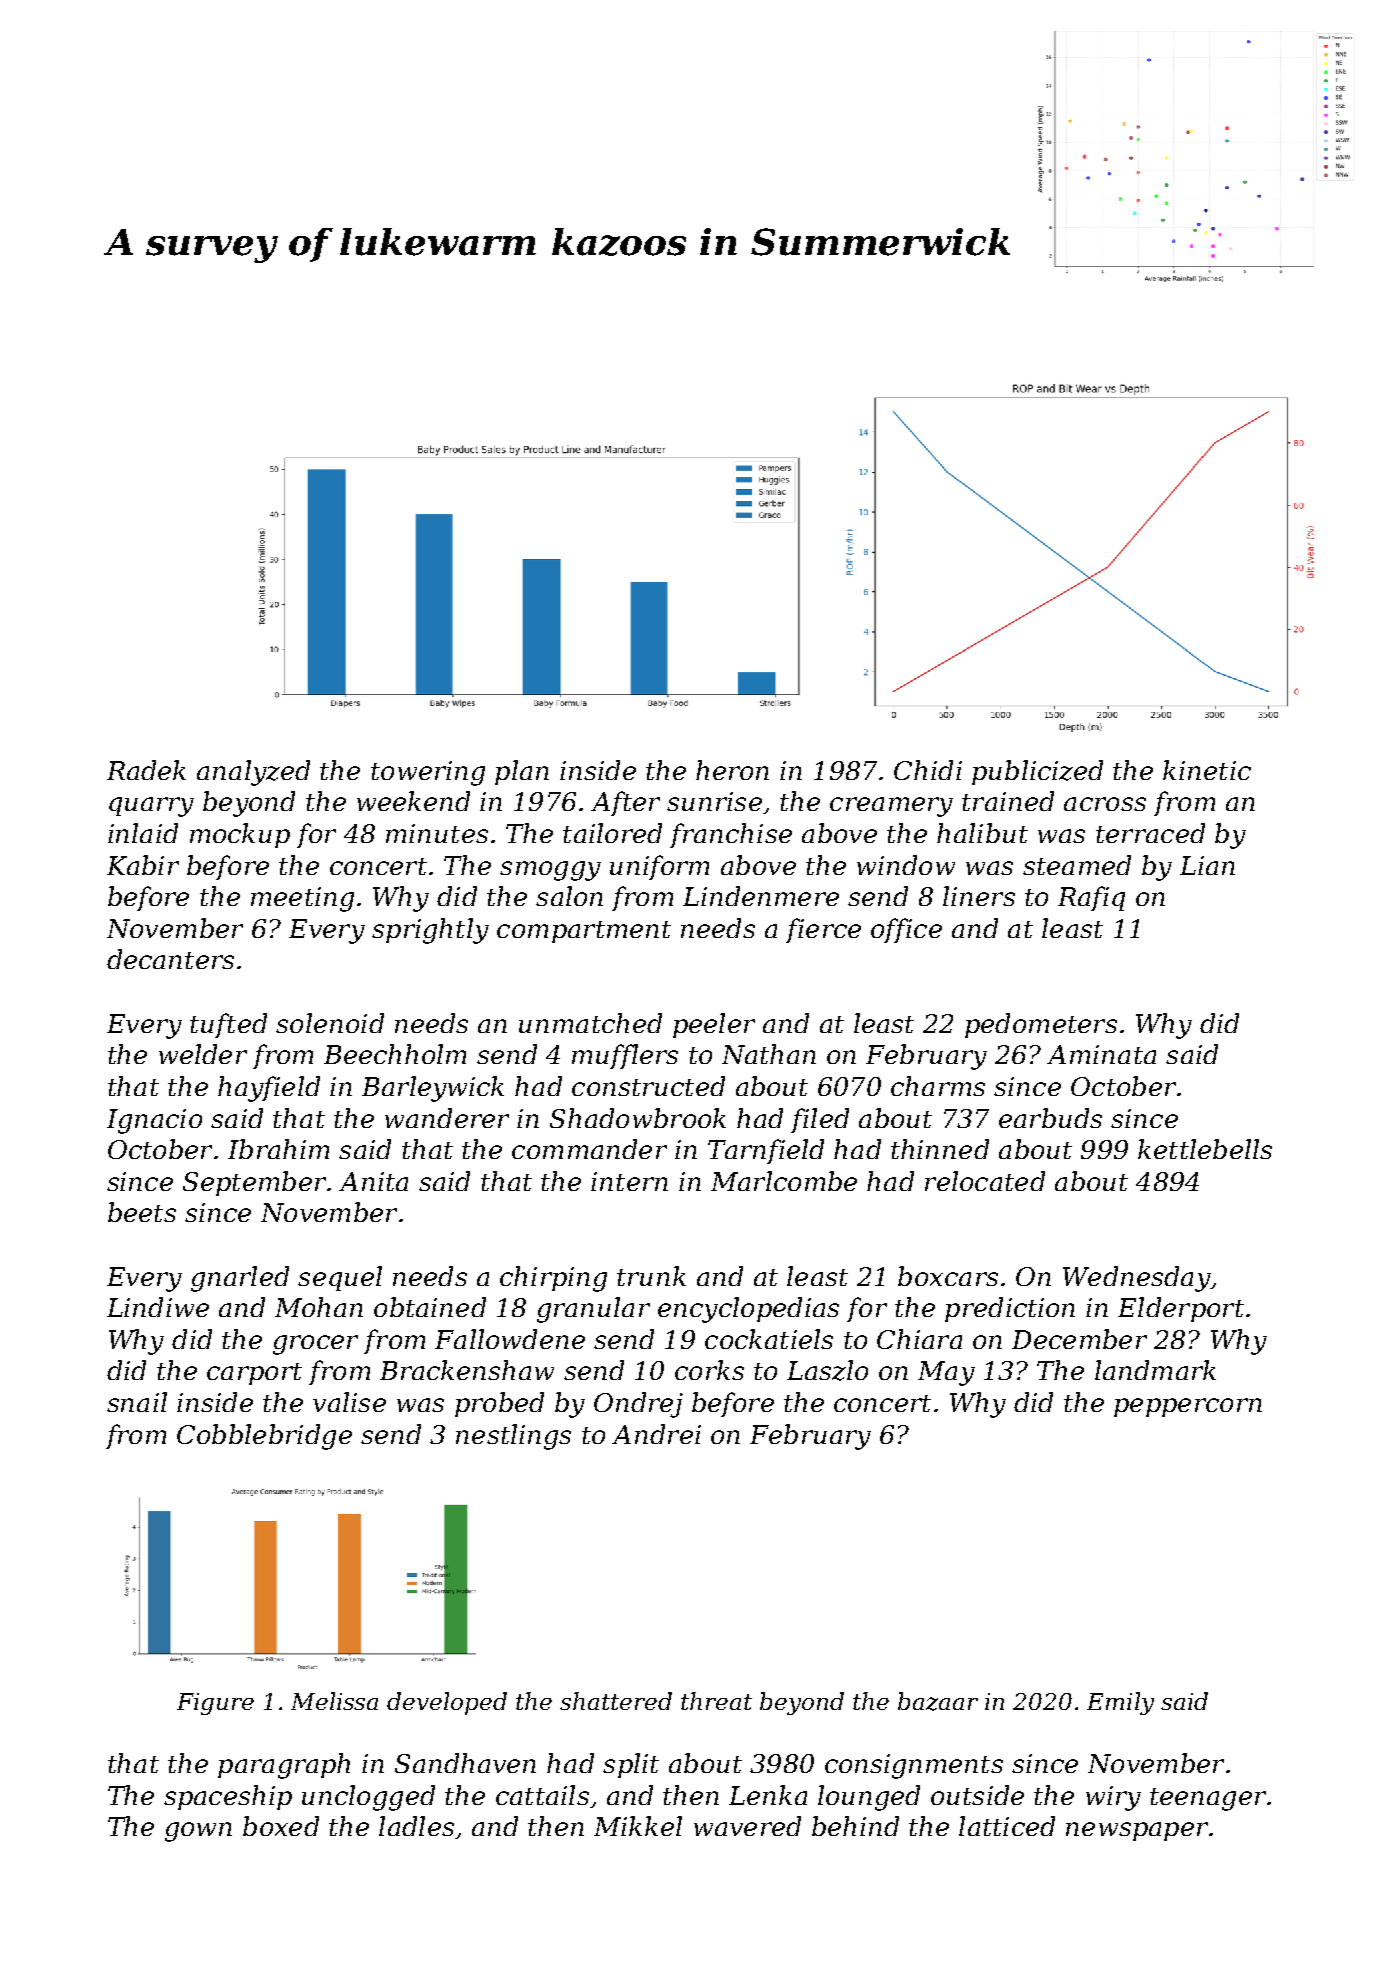 This screenshot has height=1969, width=1386. Describe the element at coordinates (948, 1276) in the screenshot. I see `boxcars` at that location.
